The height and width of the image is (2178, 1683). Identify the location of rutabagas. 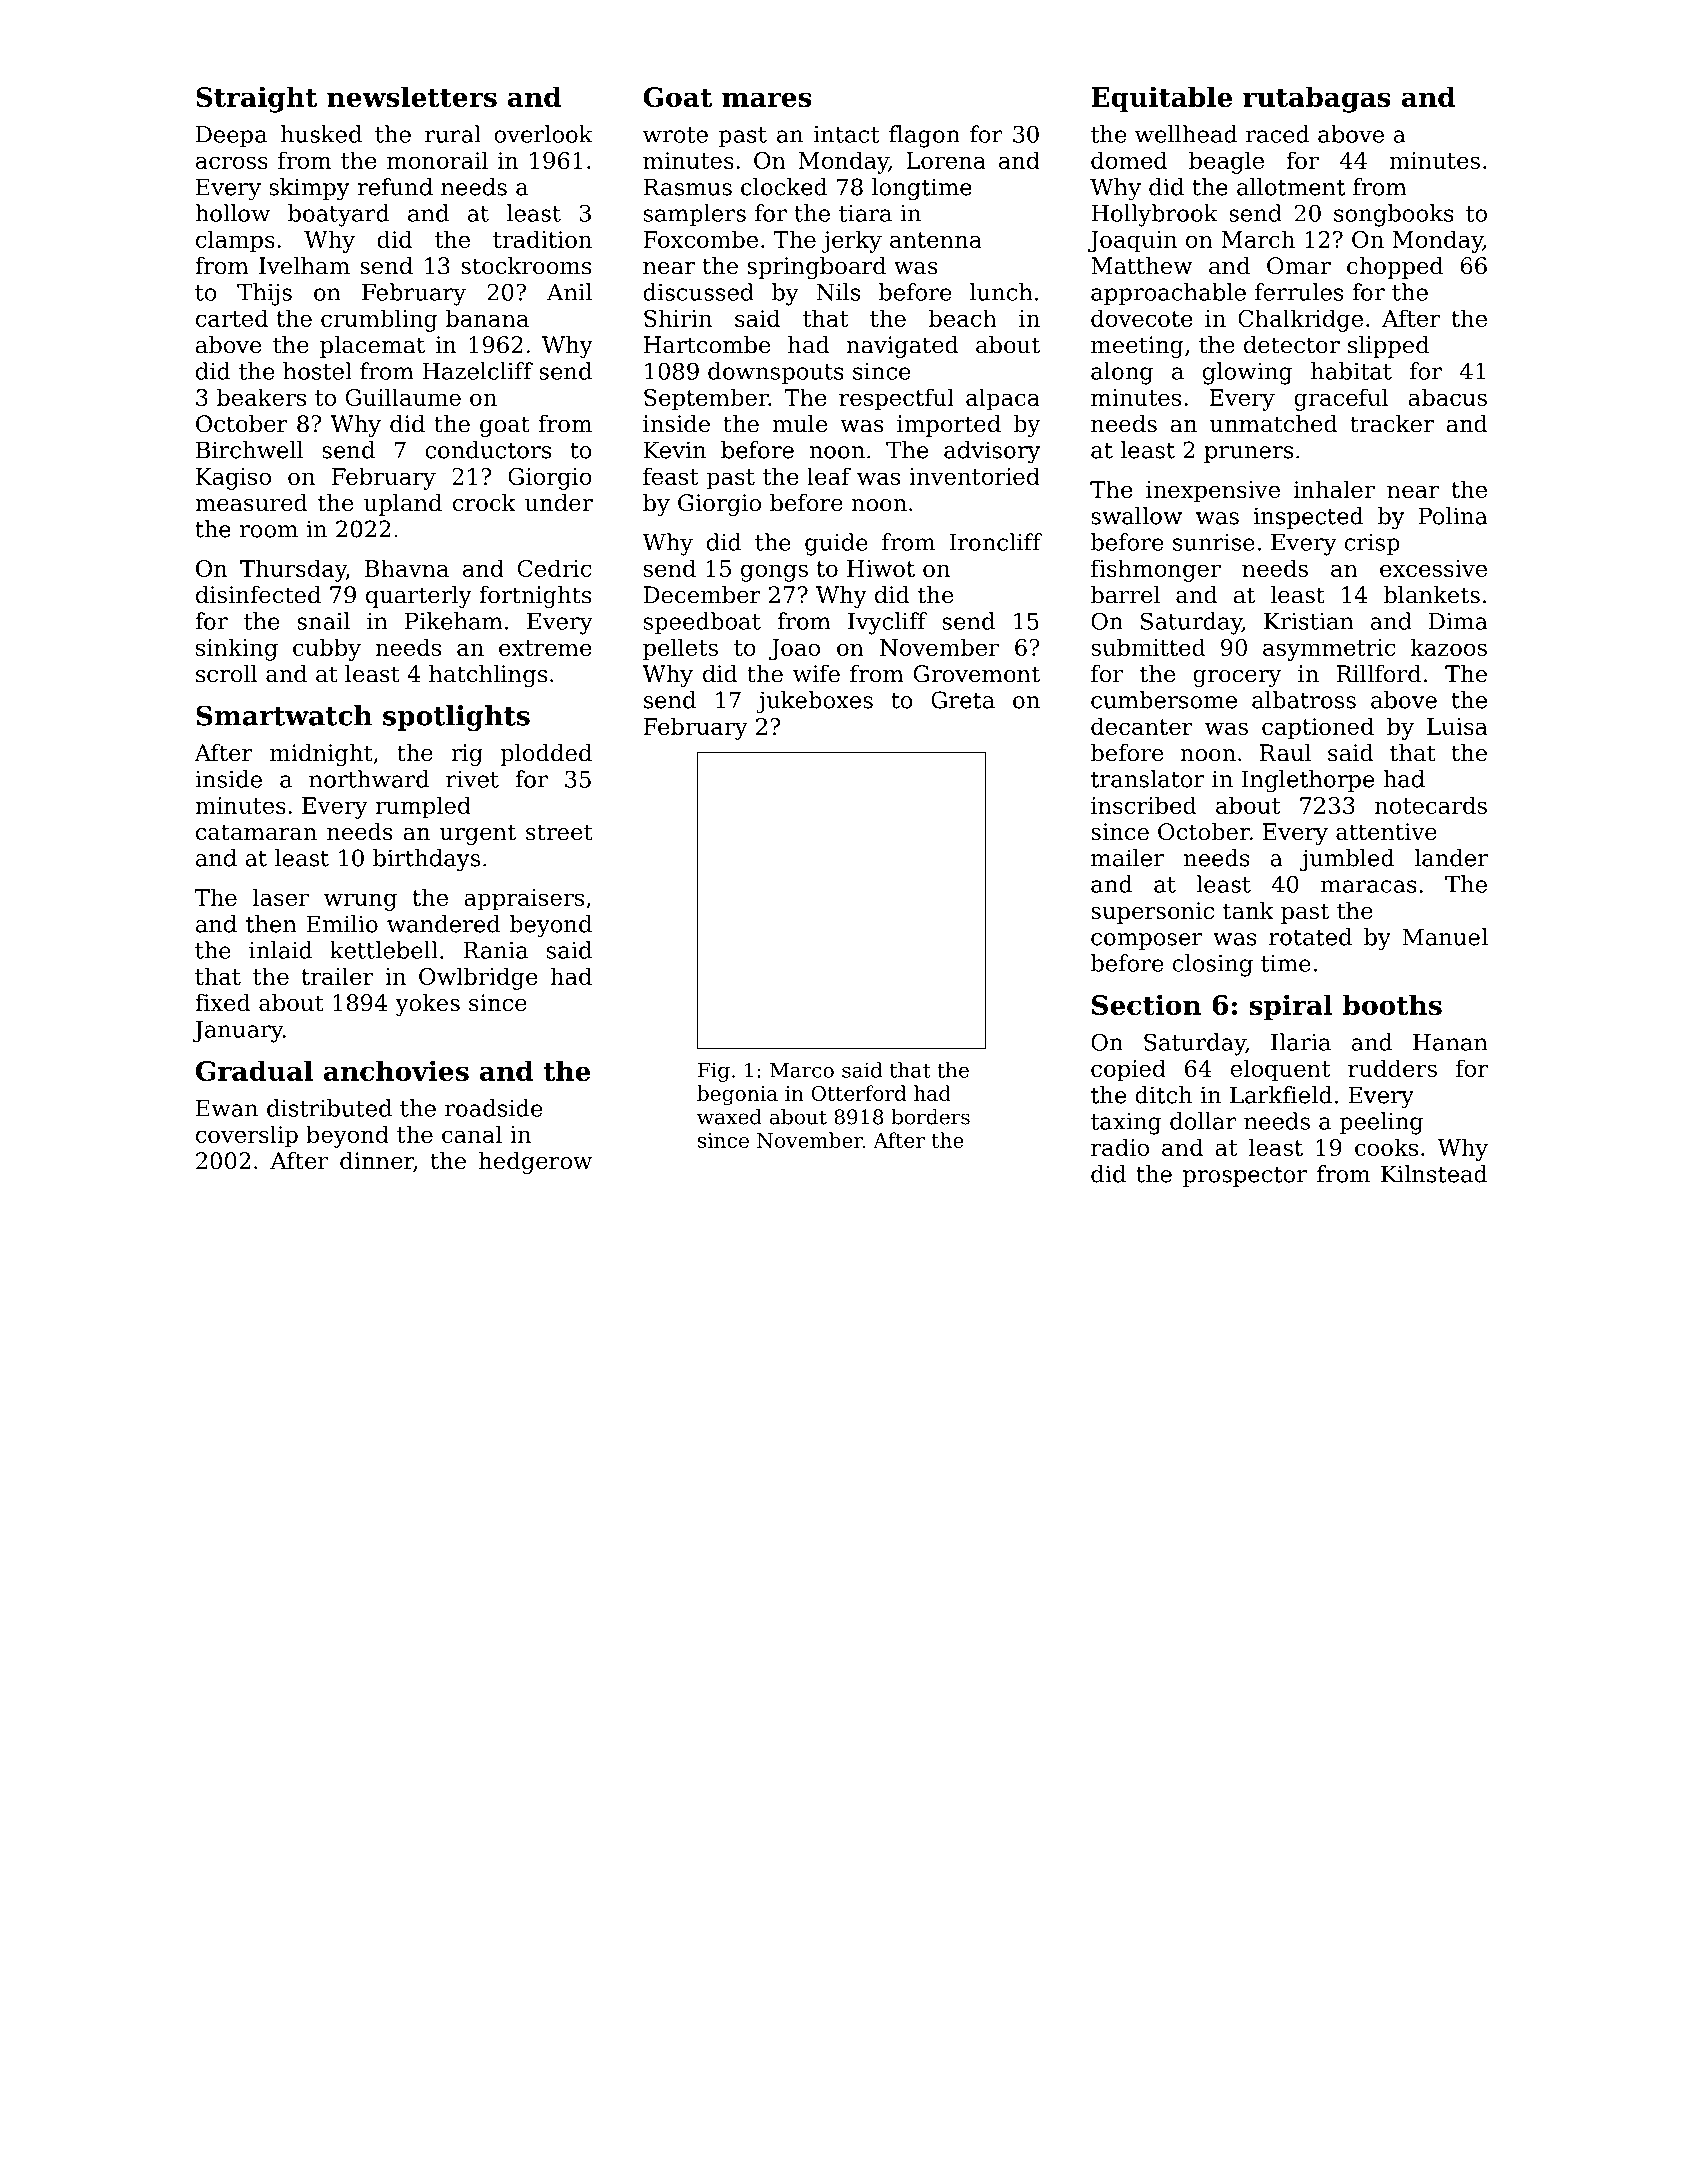
(1317, 99).
